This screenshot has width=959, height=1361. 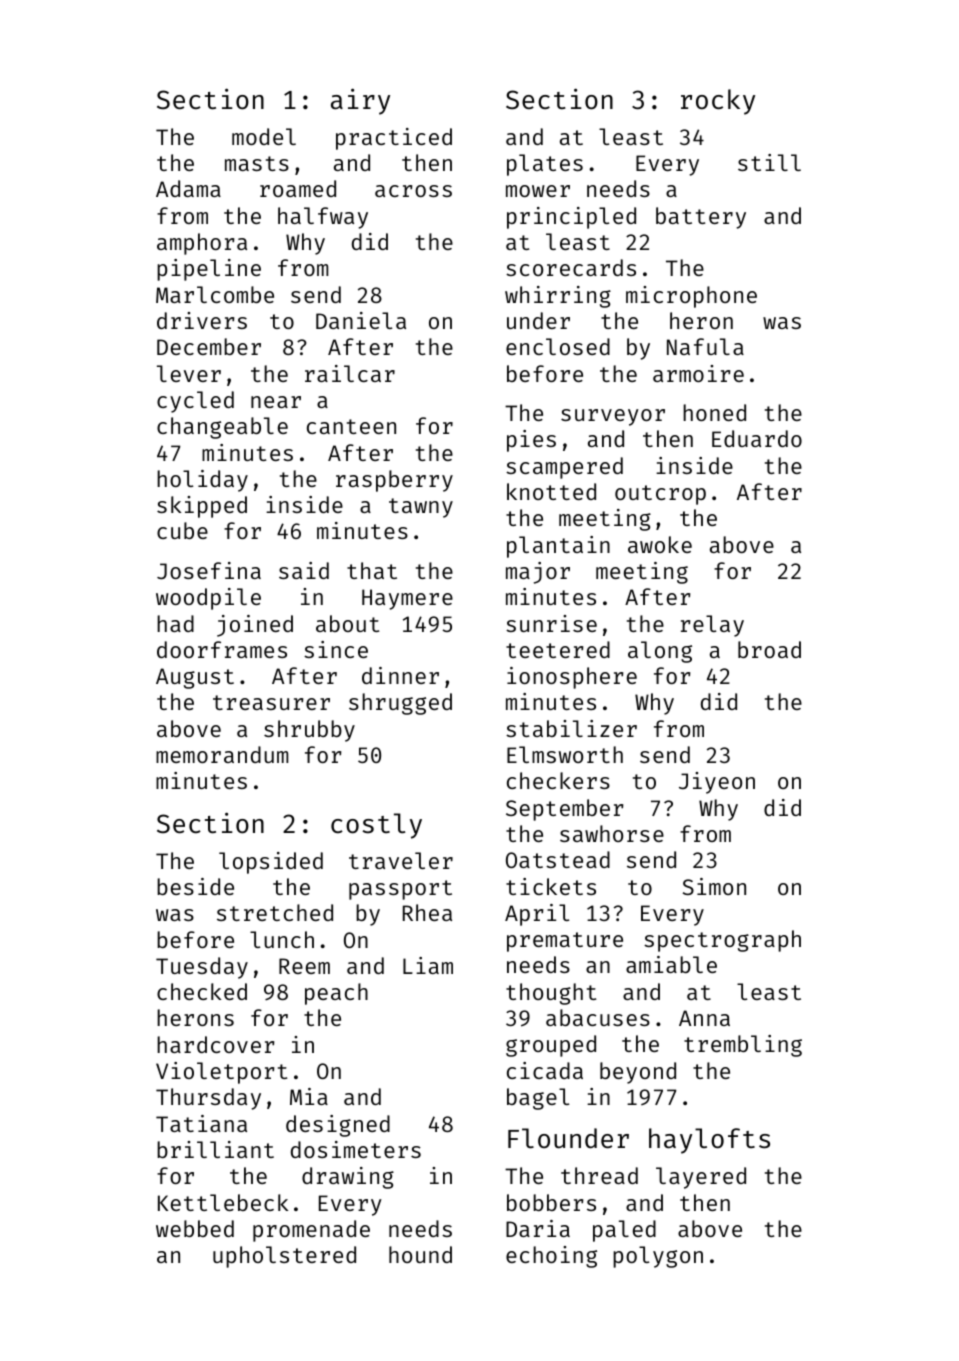 What do you see at coordinates (400, 675) in the screenshot?
I see `dinner` at bounding box center [400, 675].
